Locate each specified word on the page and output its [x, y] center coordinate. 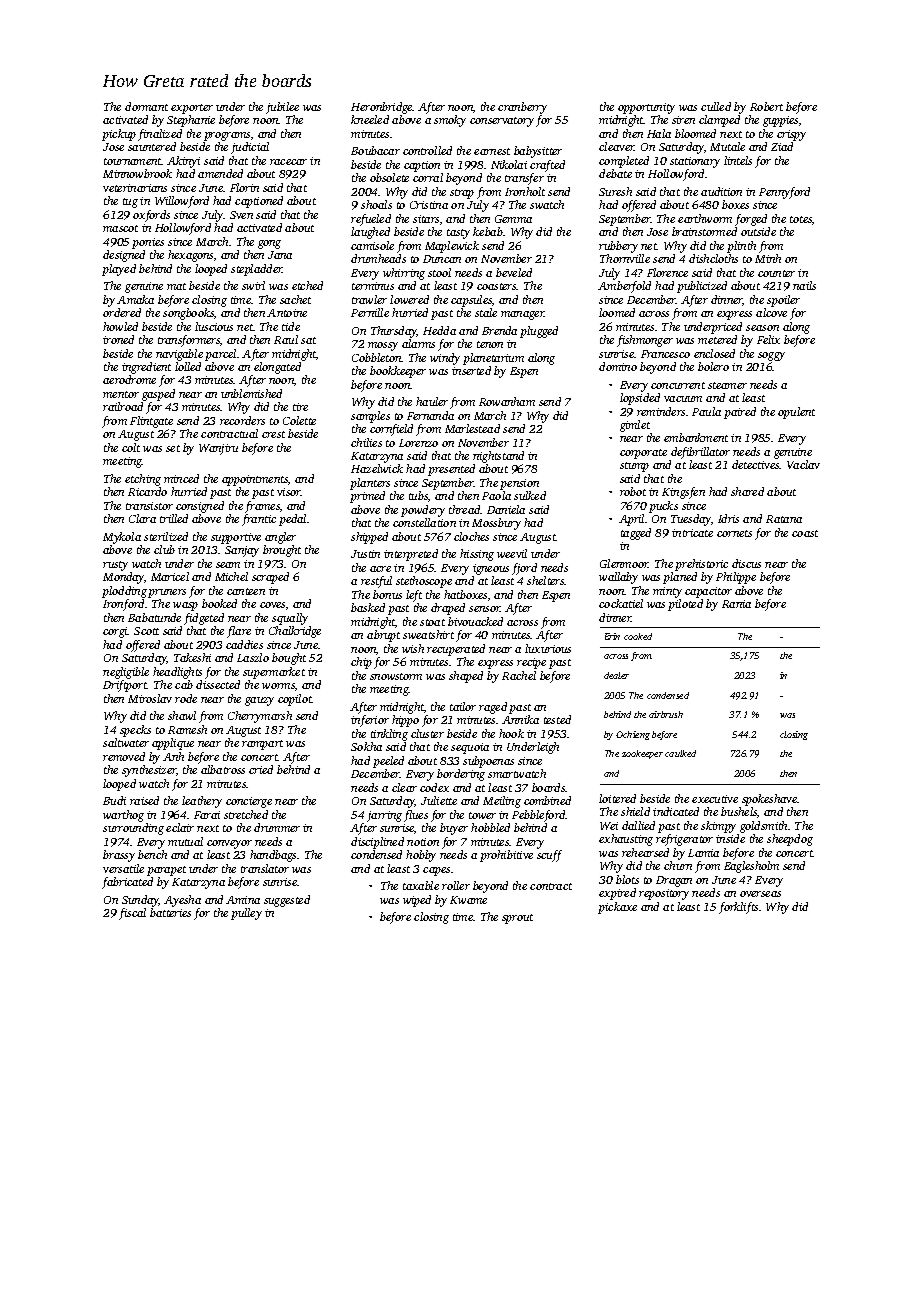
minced [181, 478]
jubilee [282, 108]
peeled [388, 762]
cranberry [522, 108]
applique [173, 744]
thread [465, 509]
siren [683, 120]
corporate [643, 454]
